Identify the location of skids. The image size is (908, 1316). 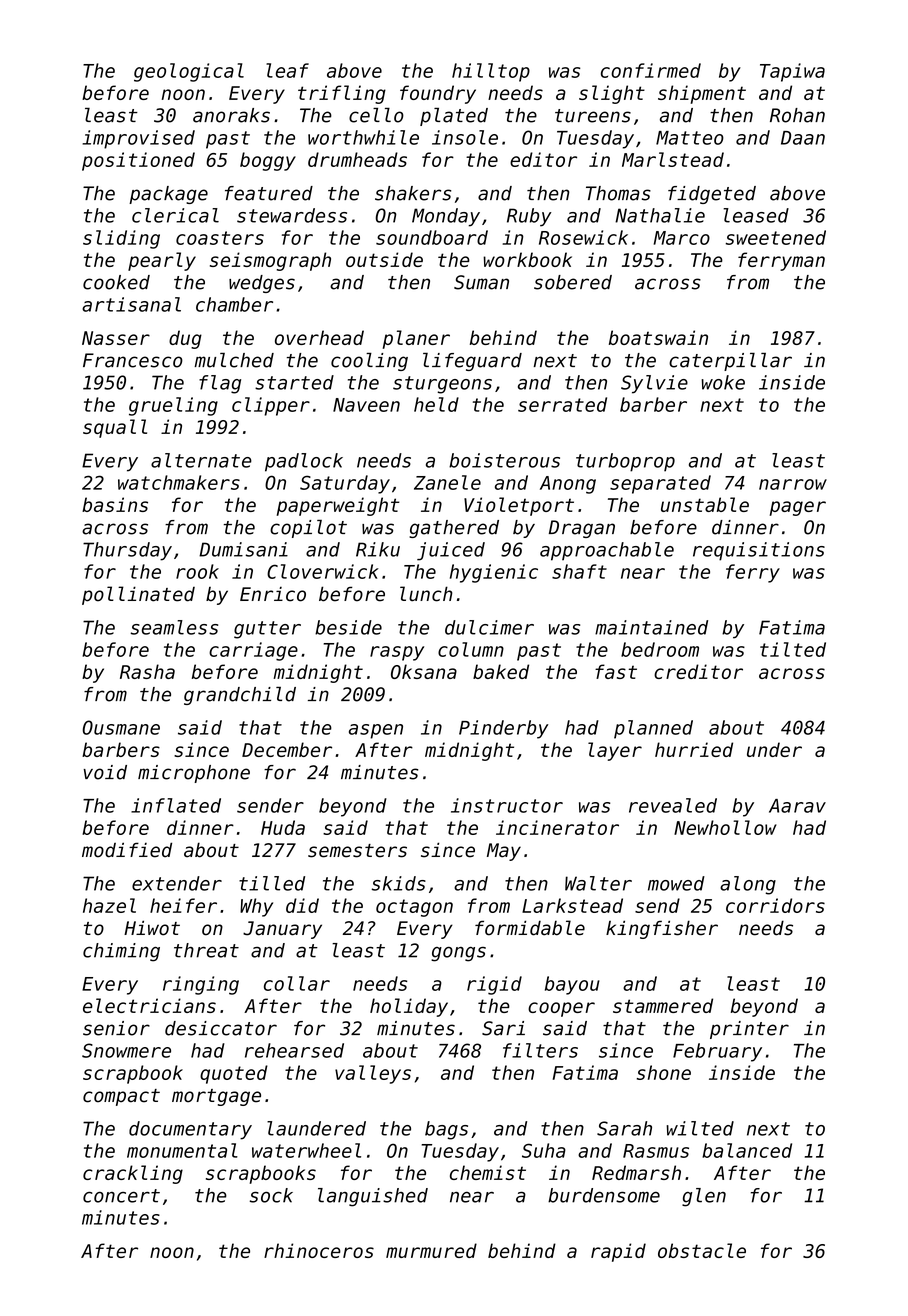
(398, 883).
